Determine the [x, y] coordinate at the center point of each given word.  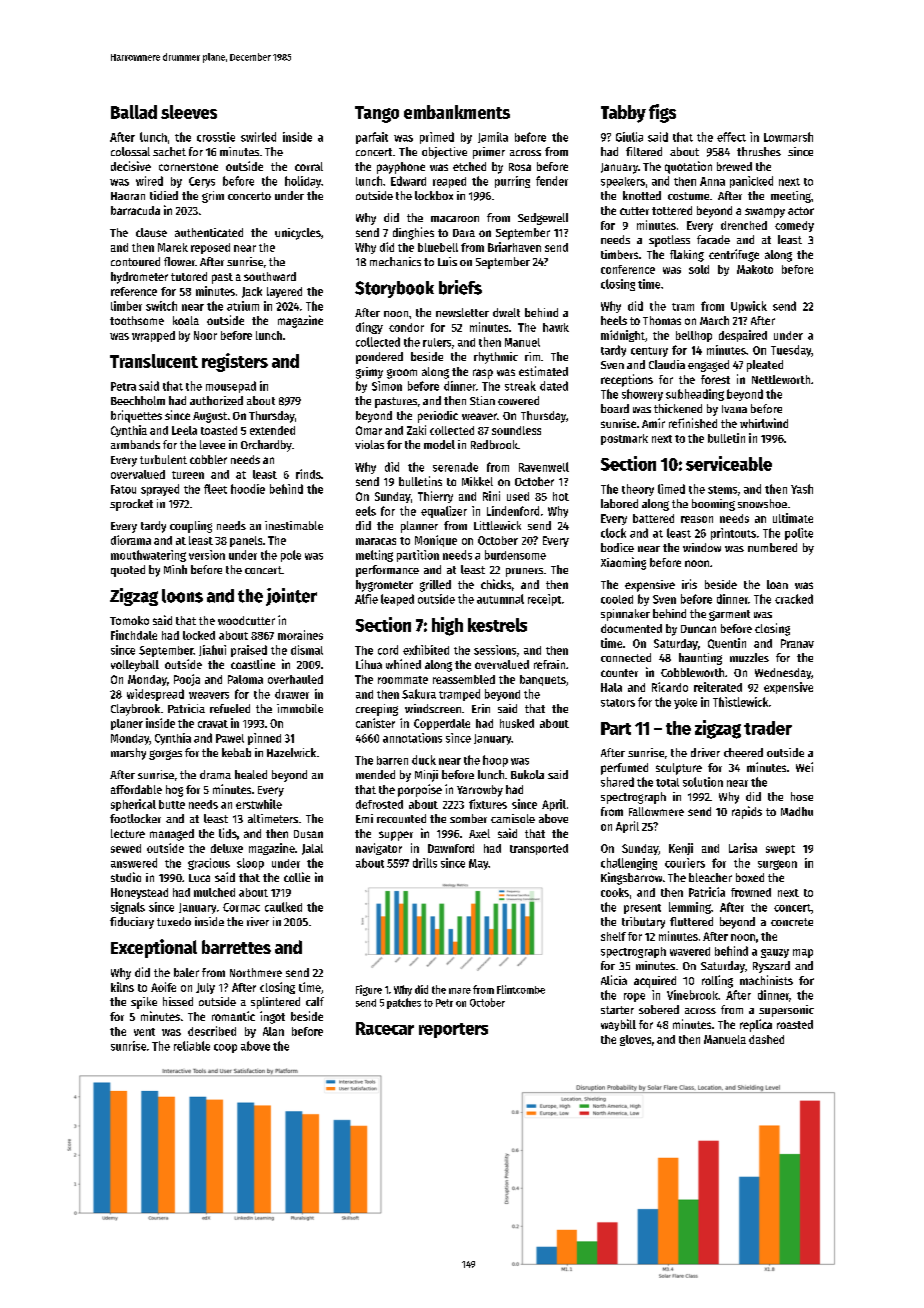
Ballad [134, 112]
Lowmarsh [788, 137]
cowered [518, 400]
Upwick [749, 307]
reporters [453, 1030]
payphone [401, 168]
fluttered [691, 921]
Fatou [123, 489]
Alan [273, 1031]
